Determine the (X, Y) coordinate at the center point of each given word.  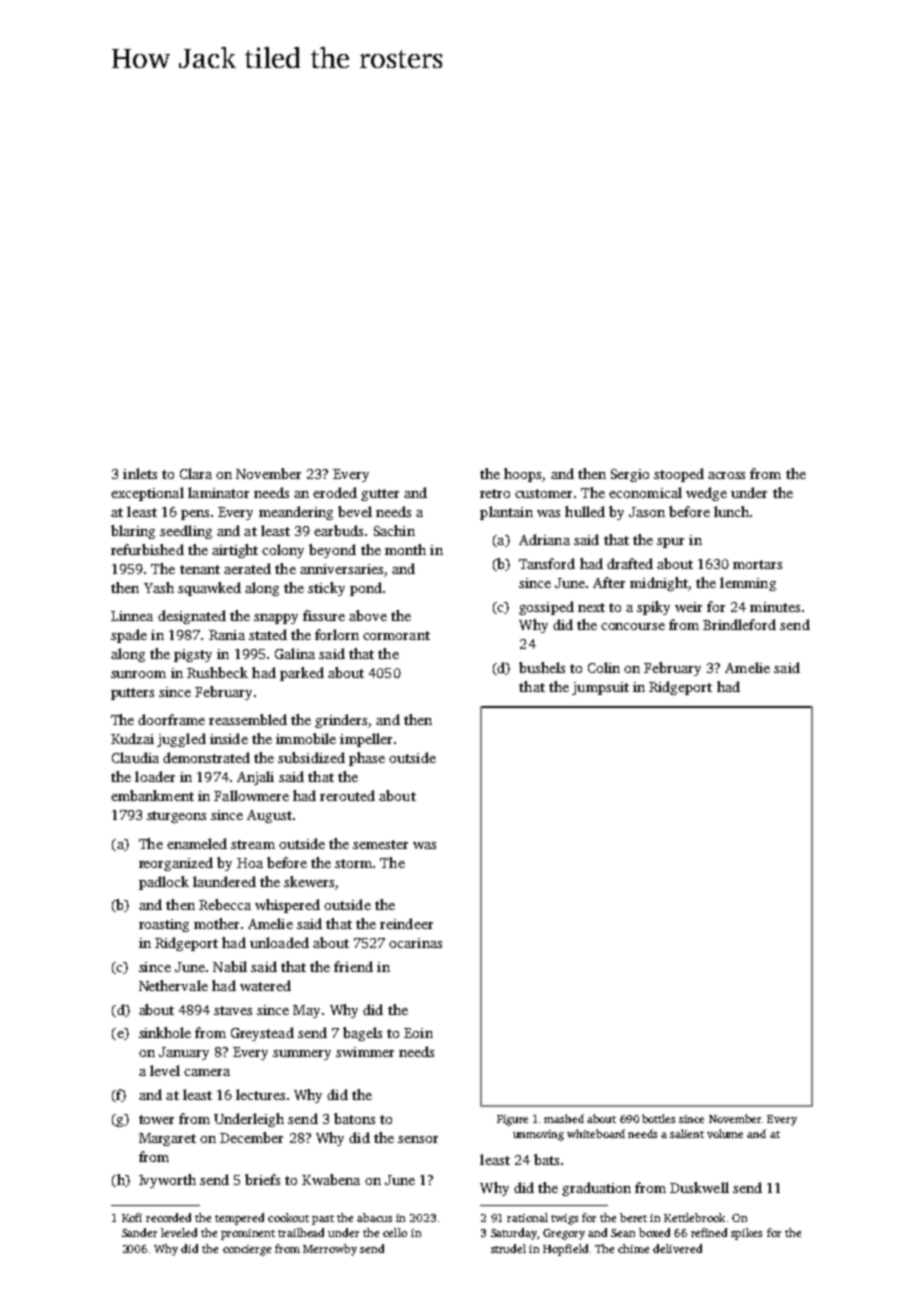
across (726, 475)
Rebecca (225, 904)
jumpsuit (600, 688)
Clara (196, 473)
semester (380, 844)
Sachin (394, 530)
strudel (508, 1248)
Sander (139, 1232)
